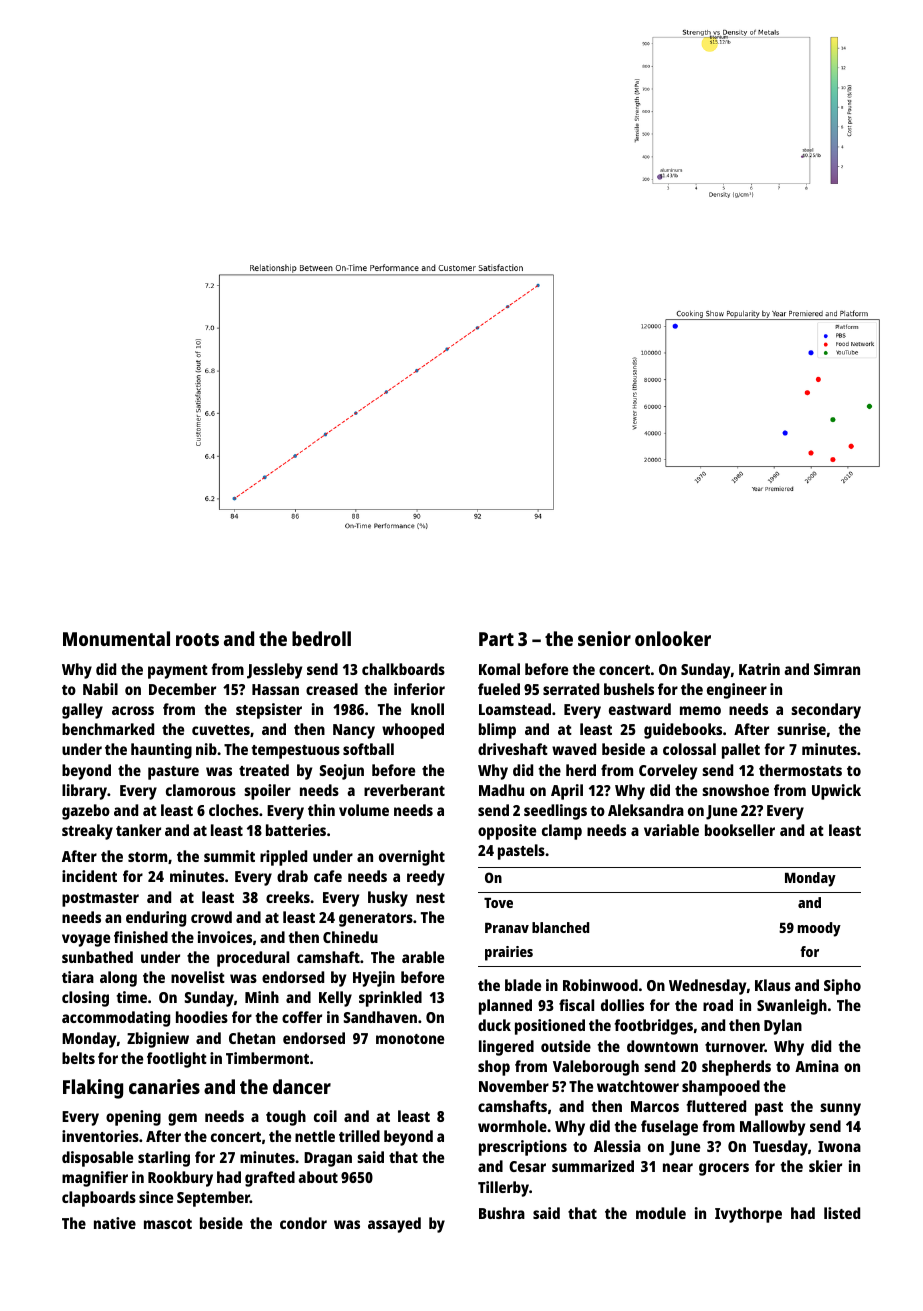 This screenshot has width=923, height=1311. What do you see at coordinates (108, 729) in the screenshot?
I see `benchmarked` at bounding box center [108, 729].
